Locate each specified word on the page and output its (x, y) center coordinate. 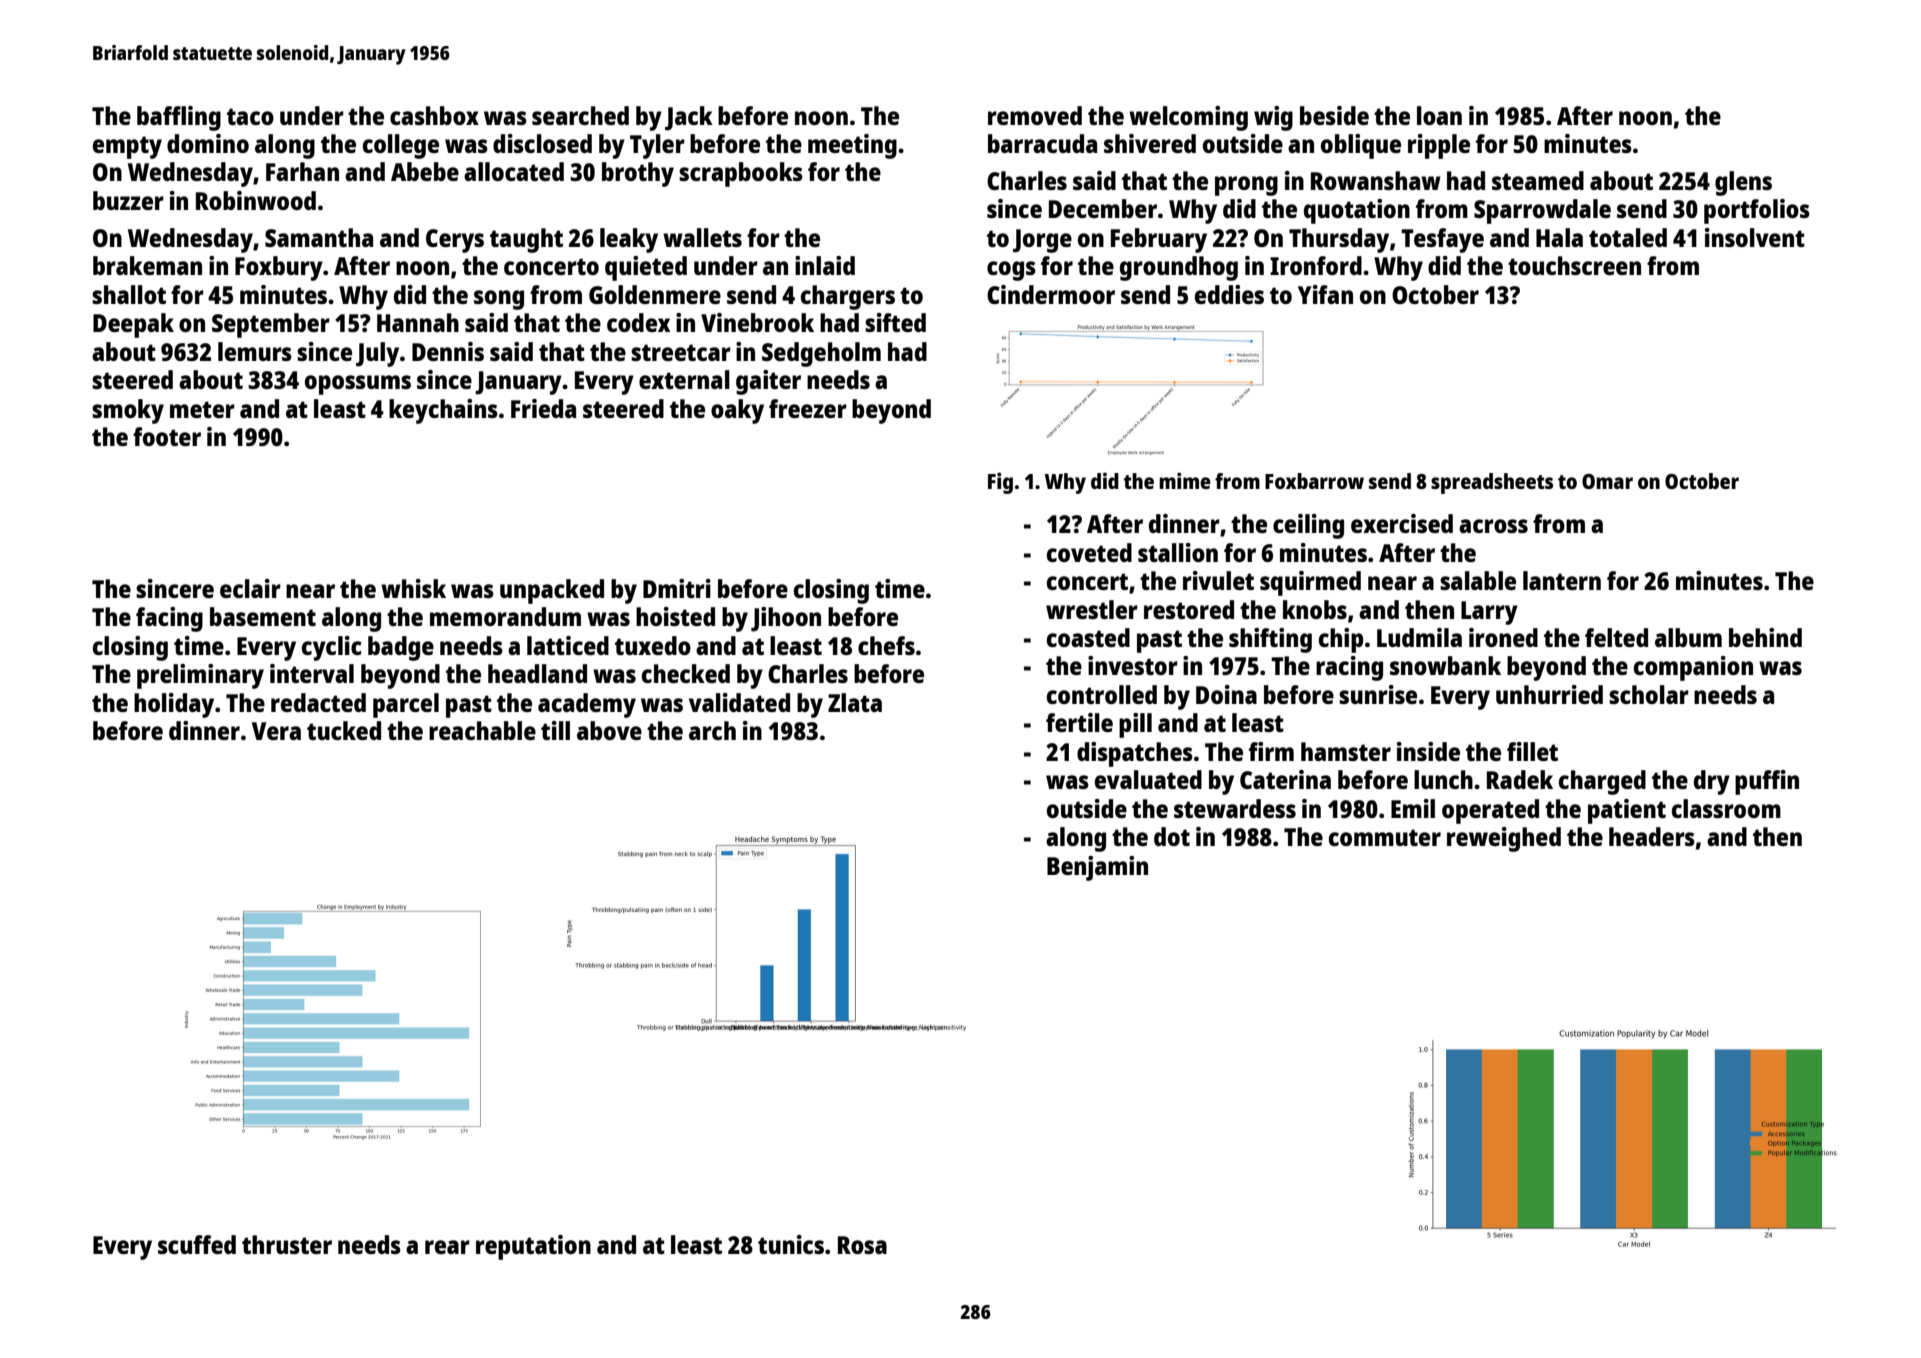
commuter (1385, 837)
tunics (791, 1244)
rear (447, 1247)
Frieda (543, 408)
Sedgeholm (821, 354)
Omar (1607, 481)
